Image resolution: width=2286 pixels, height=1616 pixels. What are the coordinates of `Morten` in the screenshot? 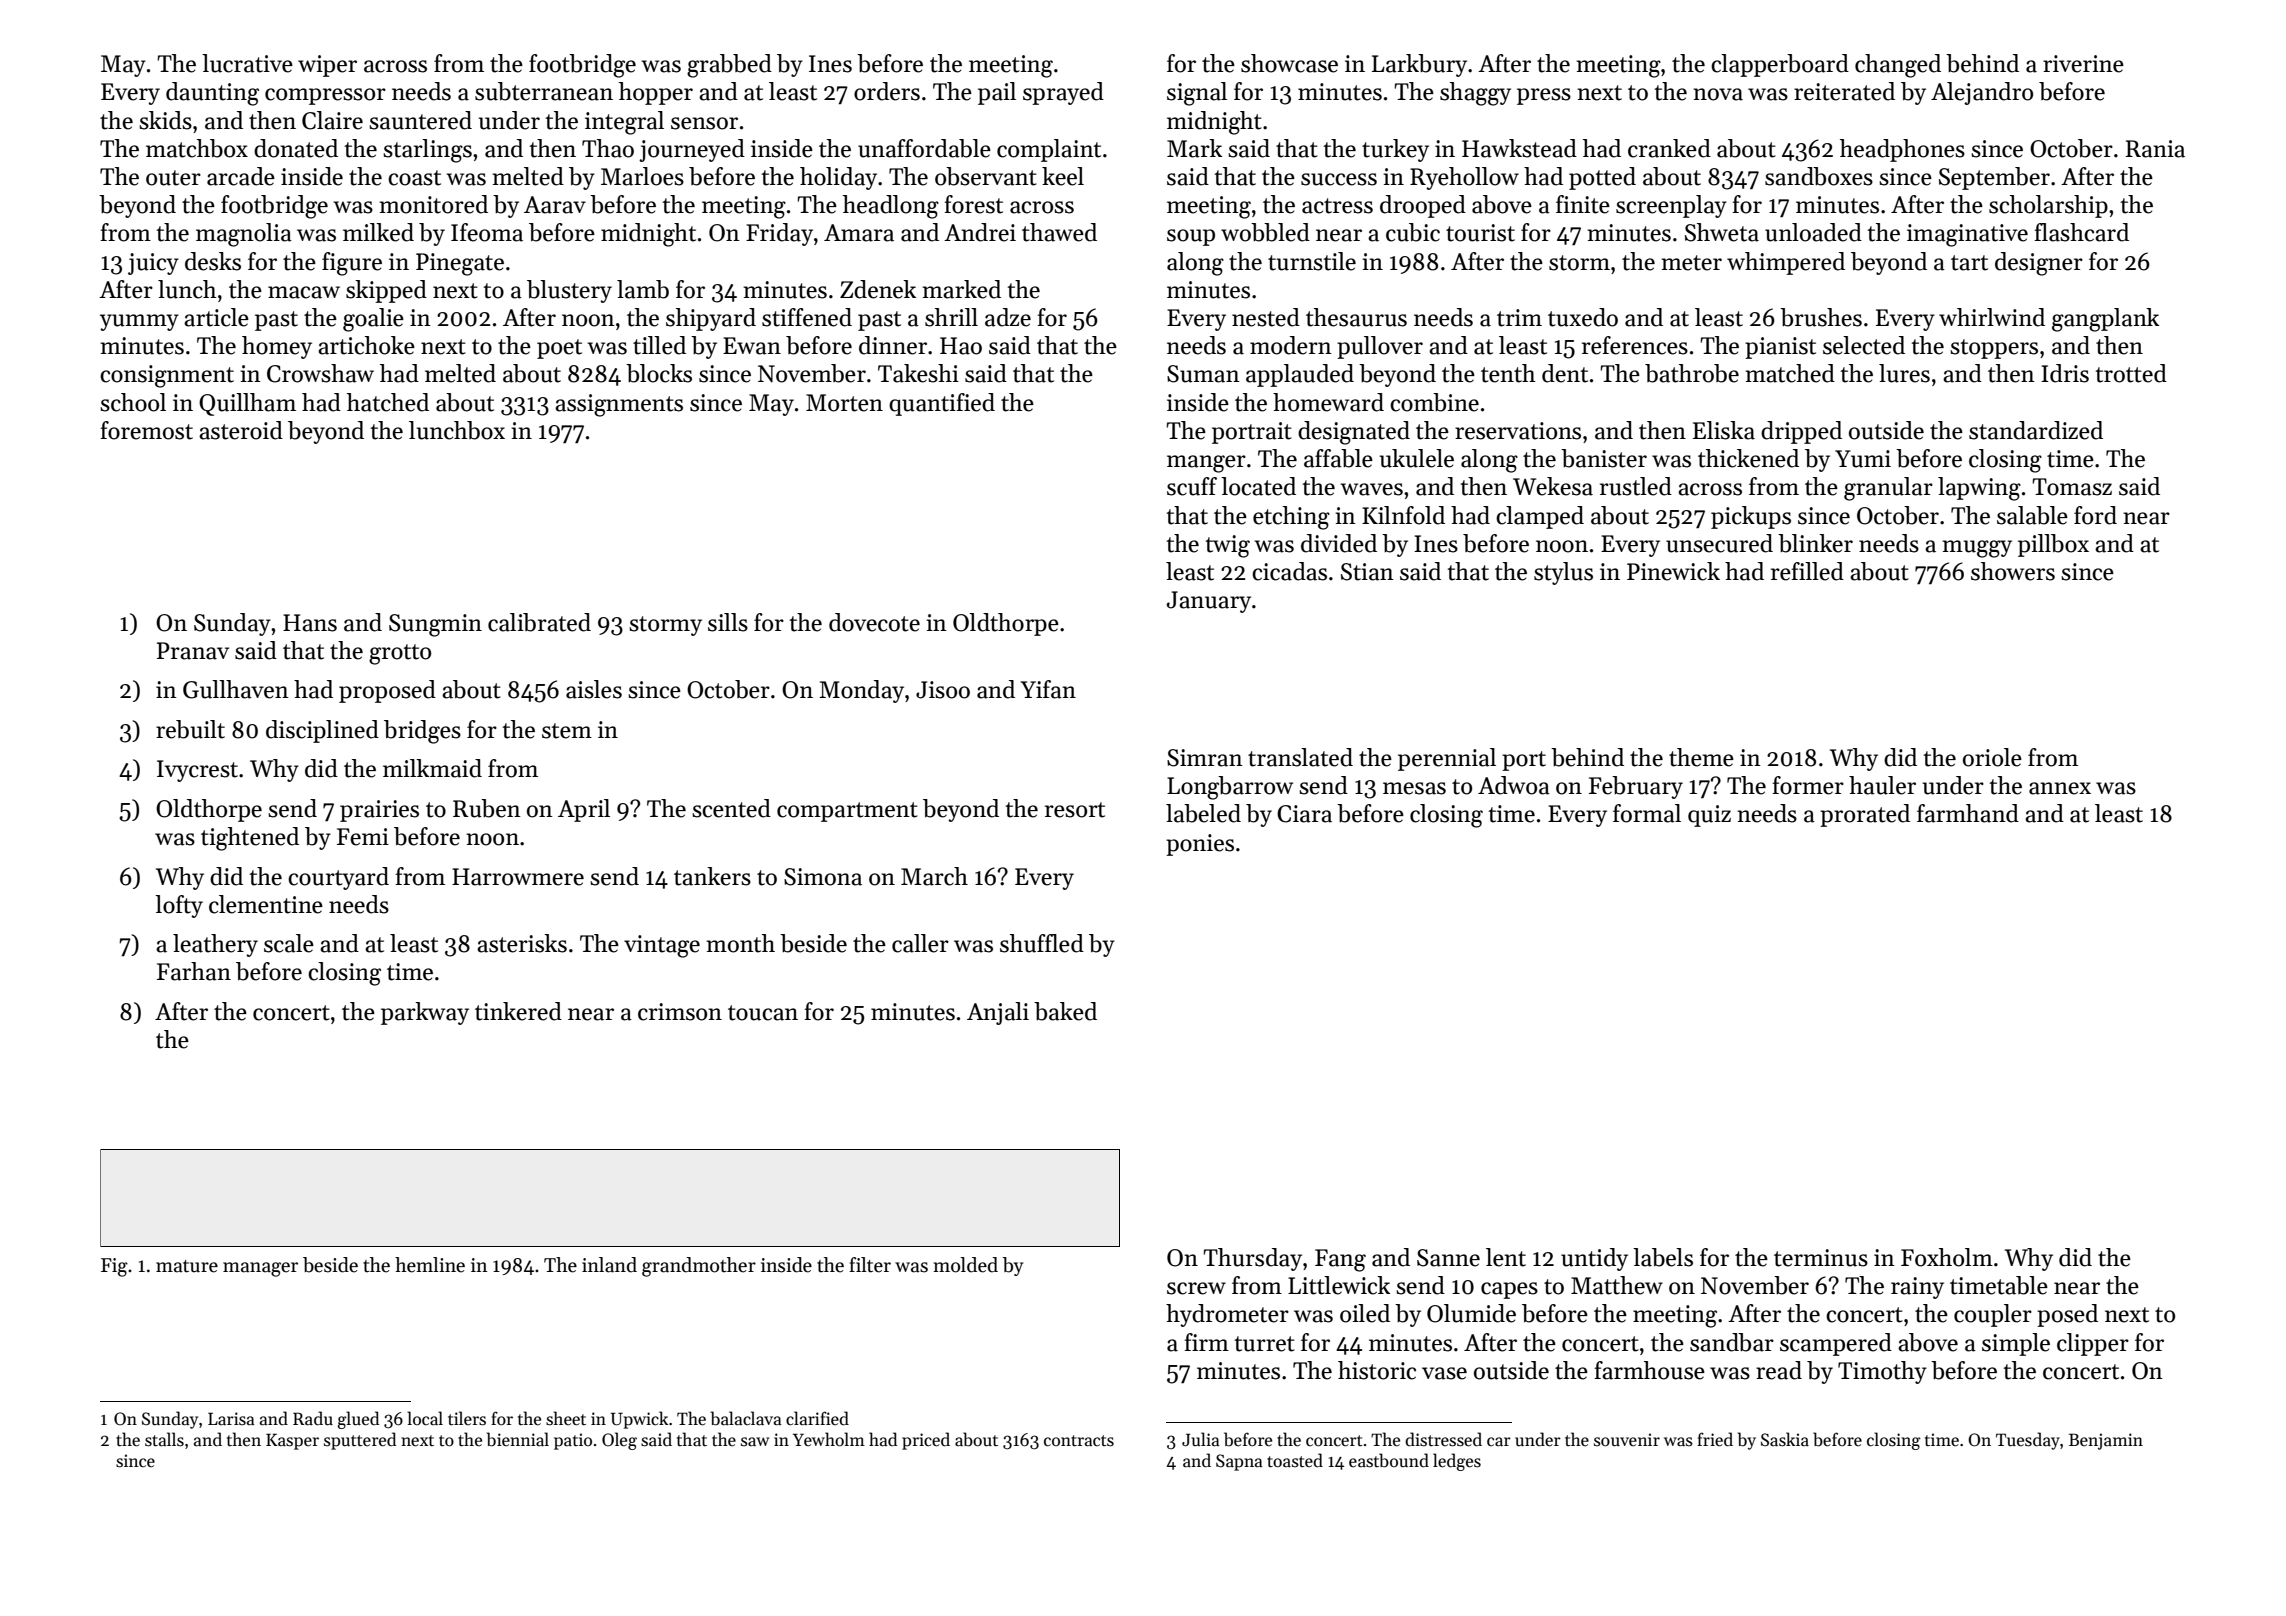 It's located at (844, 403).
